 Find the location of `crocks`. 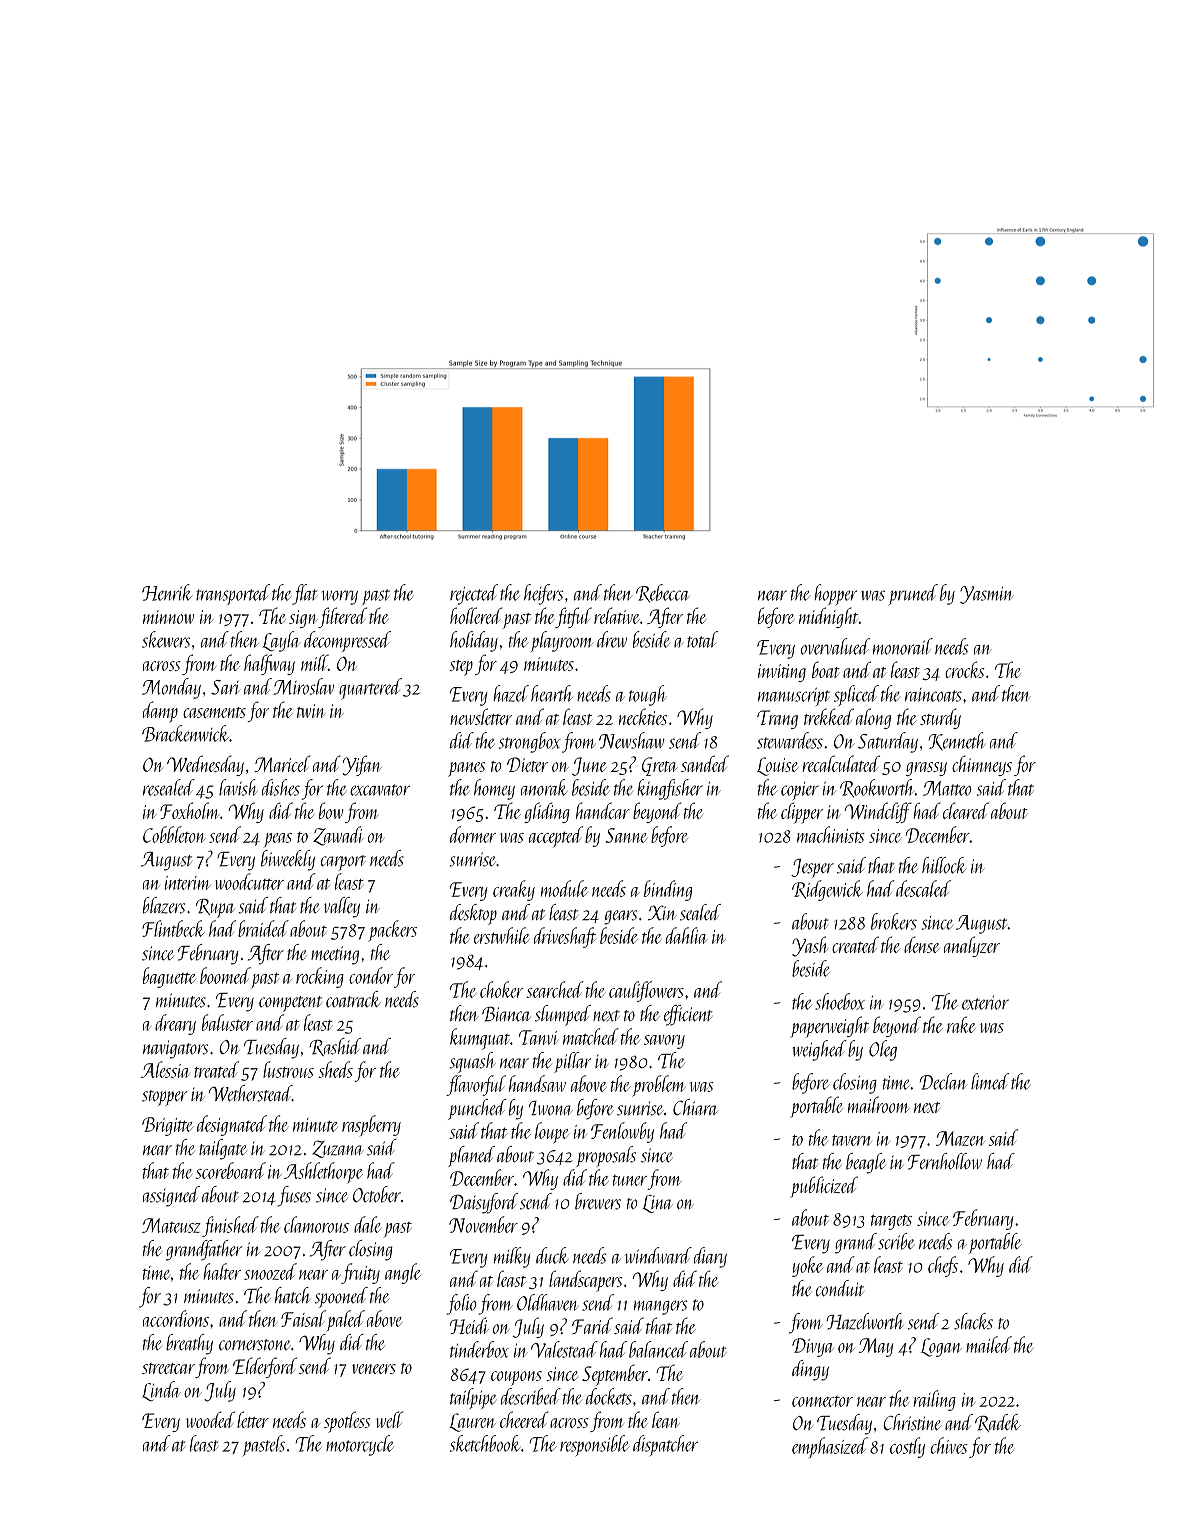

crocks is located at coordinates (965, 669).
